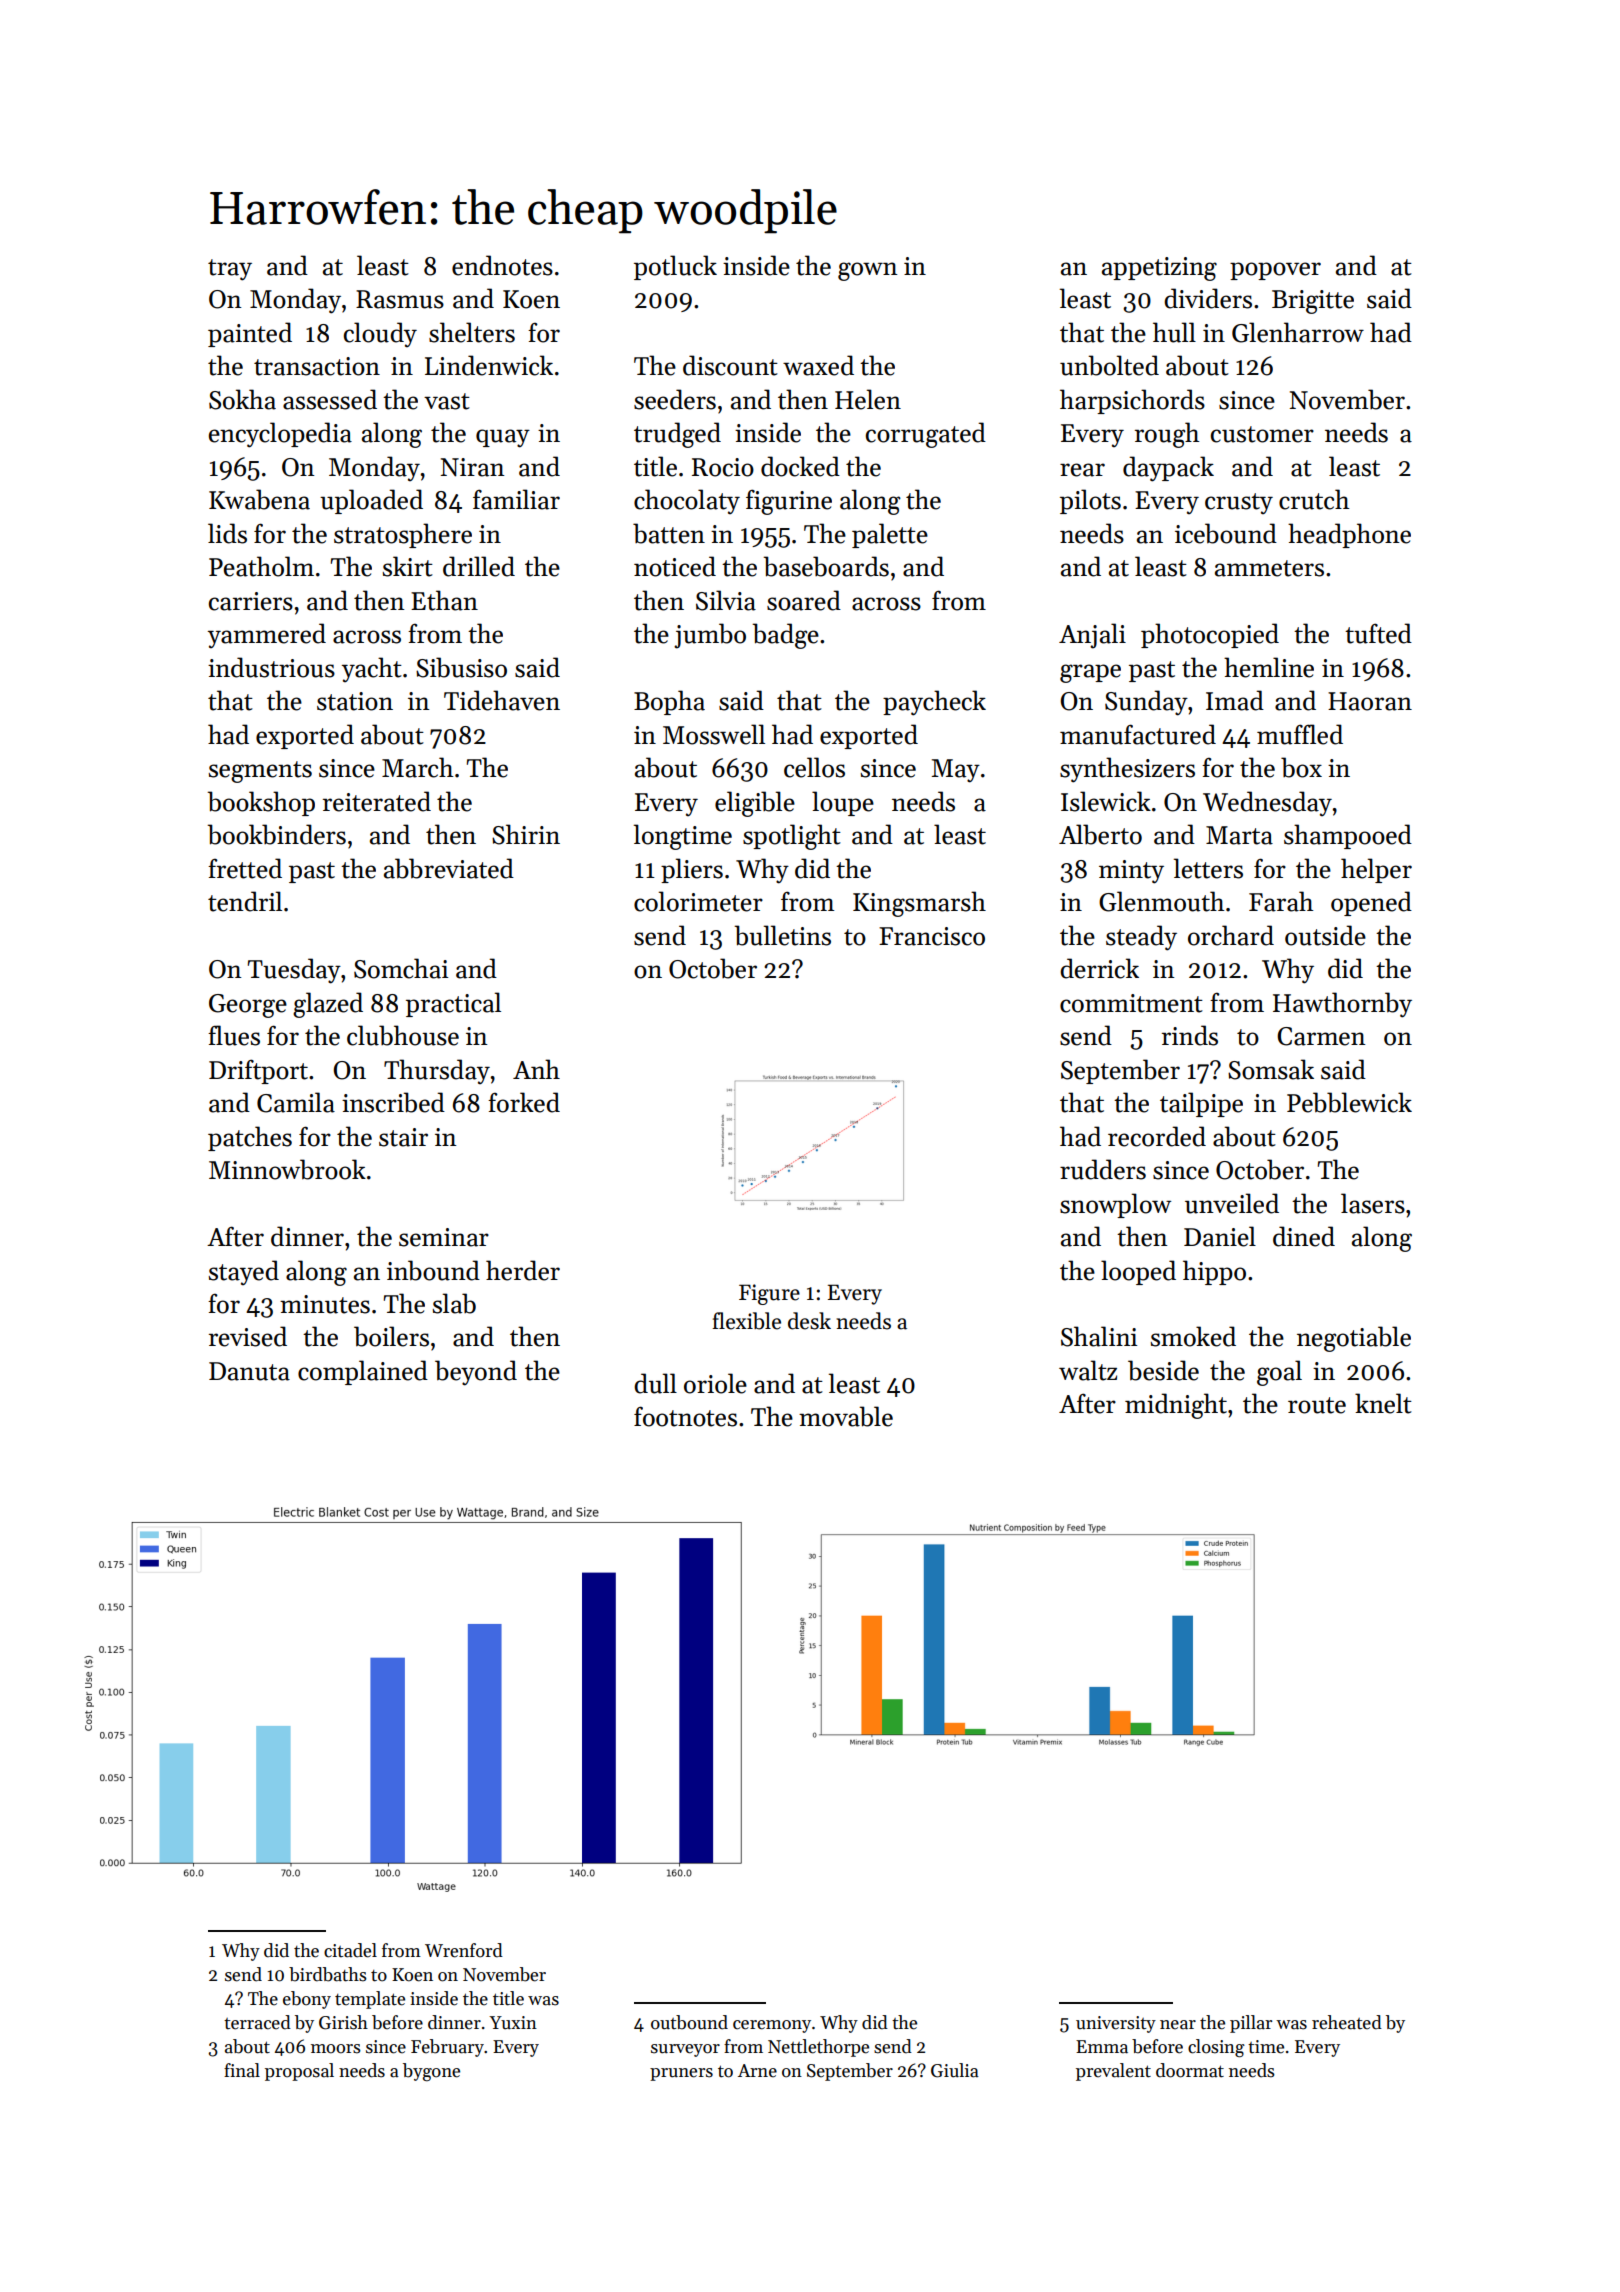 Image resolution: width=1620 pixels, height=2292 pixels. What do you see at coordinates (792, 837) in the screenshot?
I see `spotlight` at bounding box center [792, 837].
